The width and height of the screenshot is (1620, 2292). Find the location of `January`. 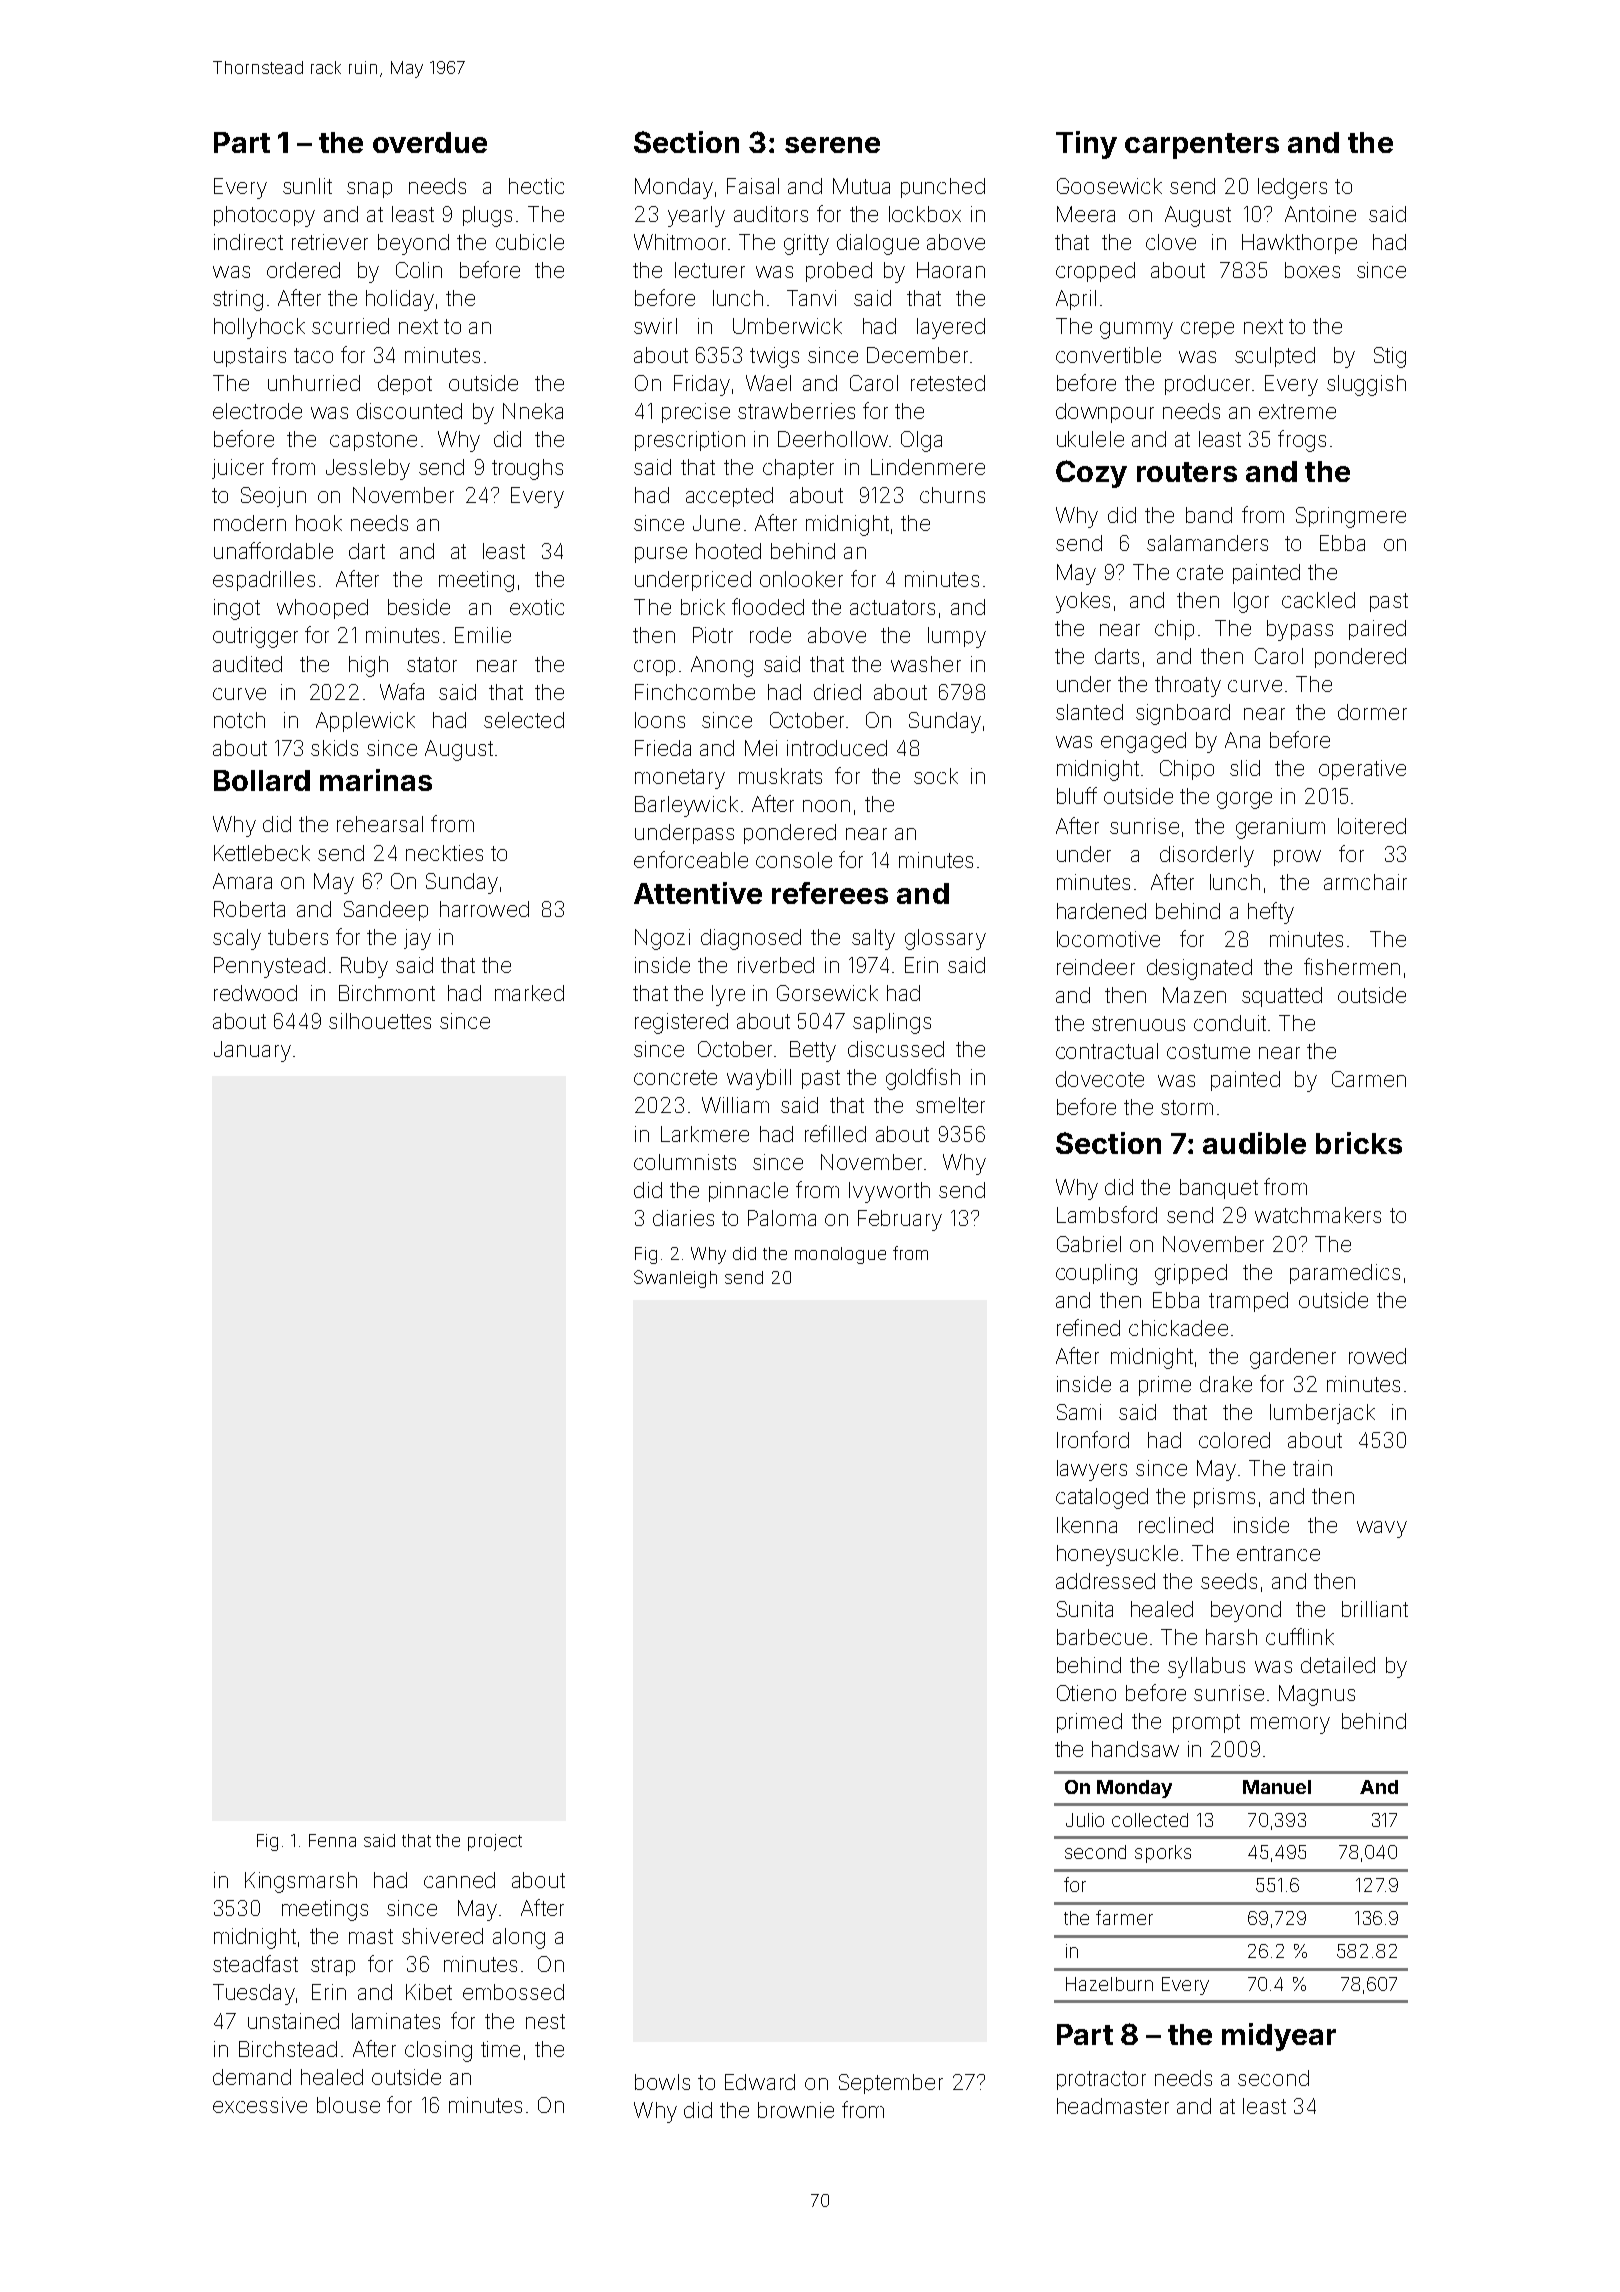

January is located at coordinates (252, 1051).
